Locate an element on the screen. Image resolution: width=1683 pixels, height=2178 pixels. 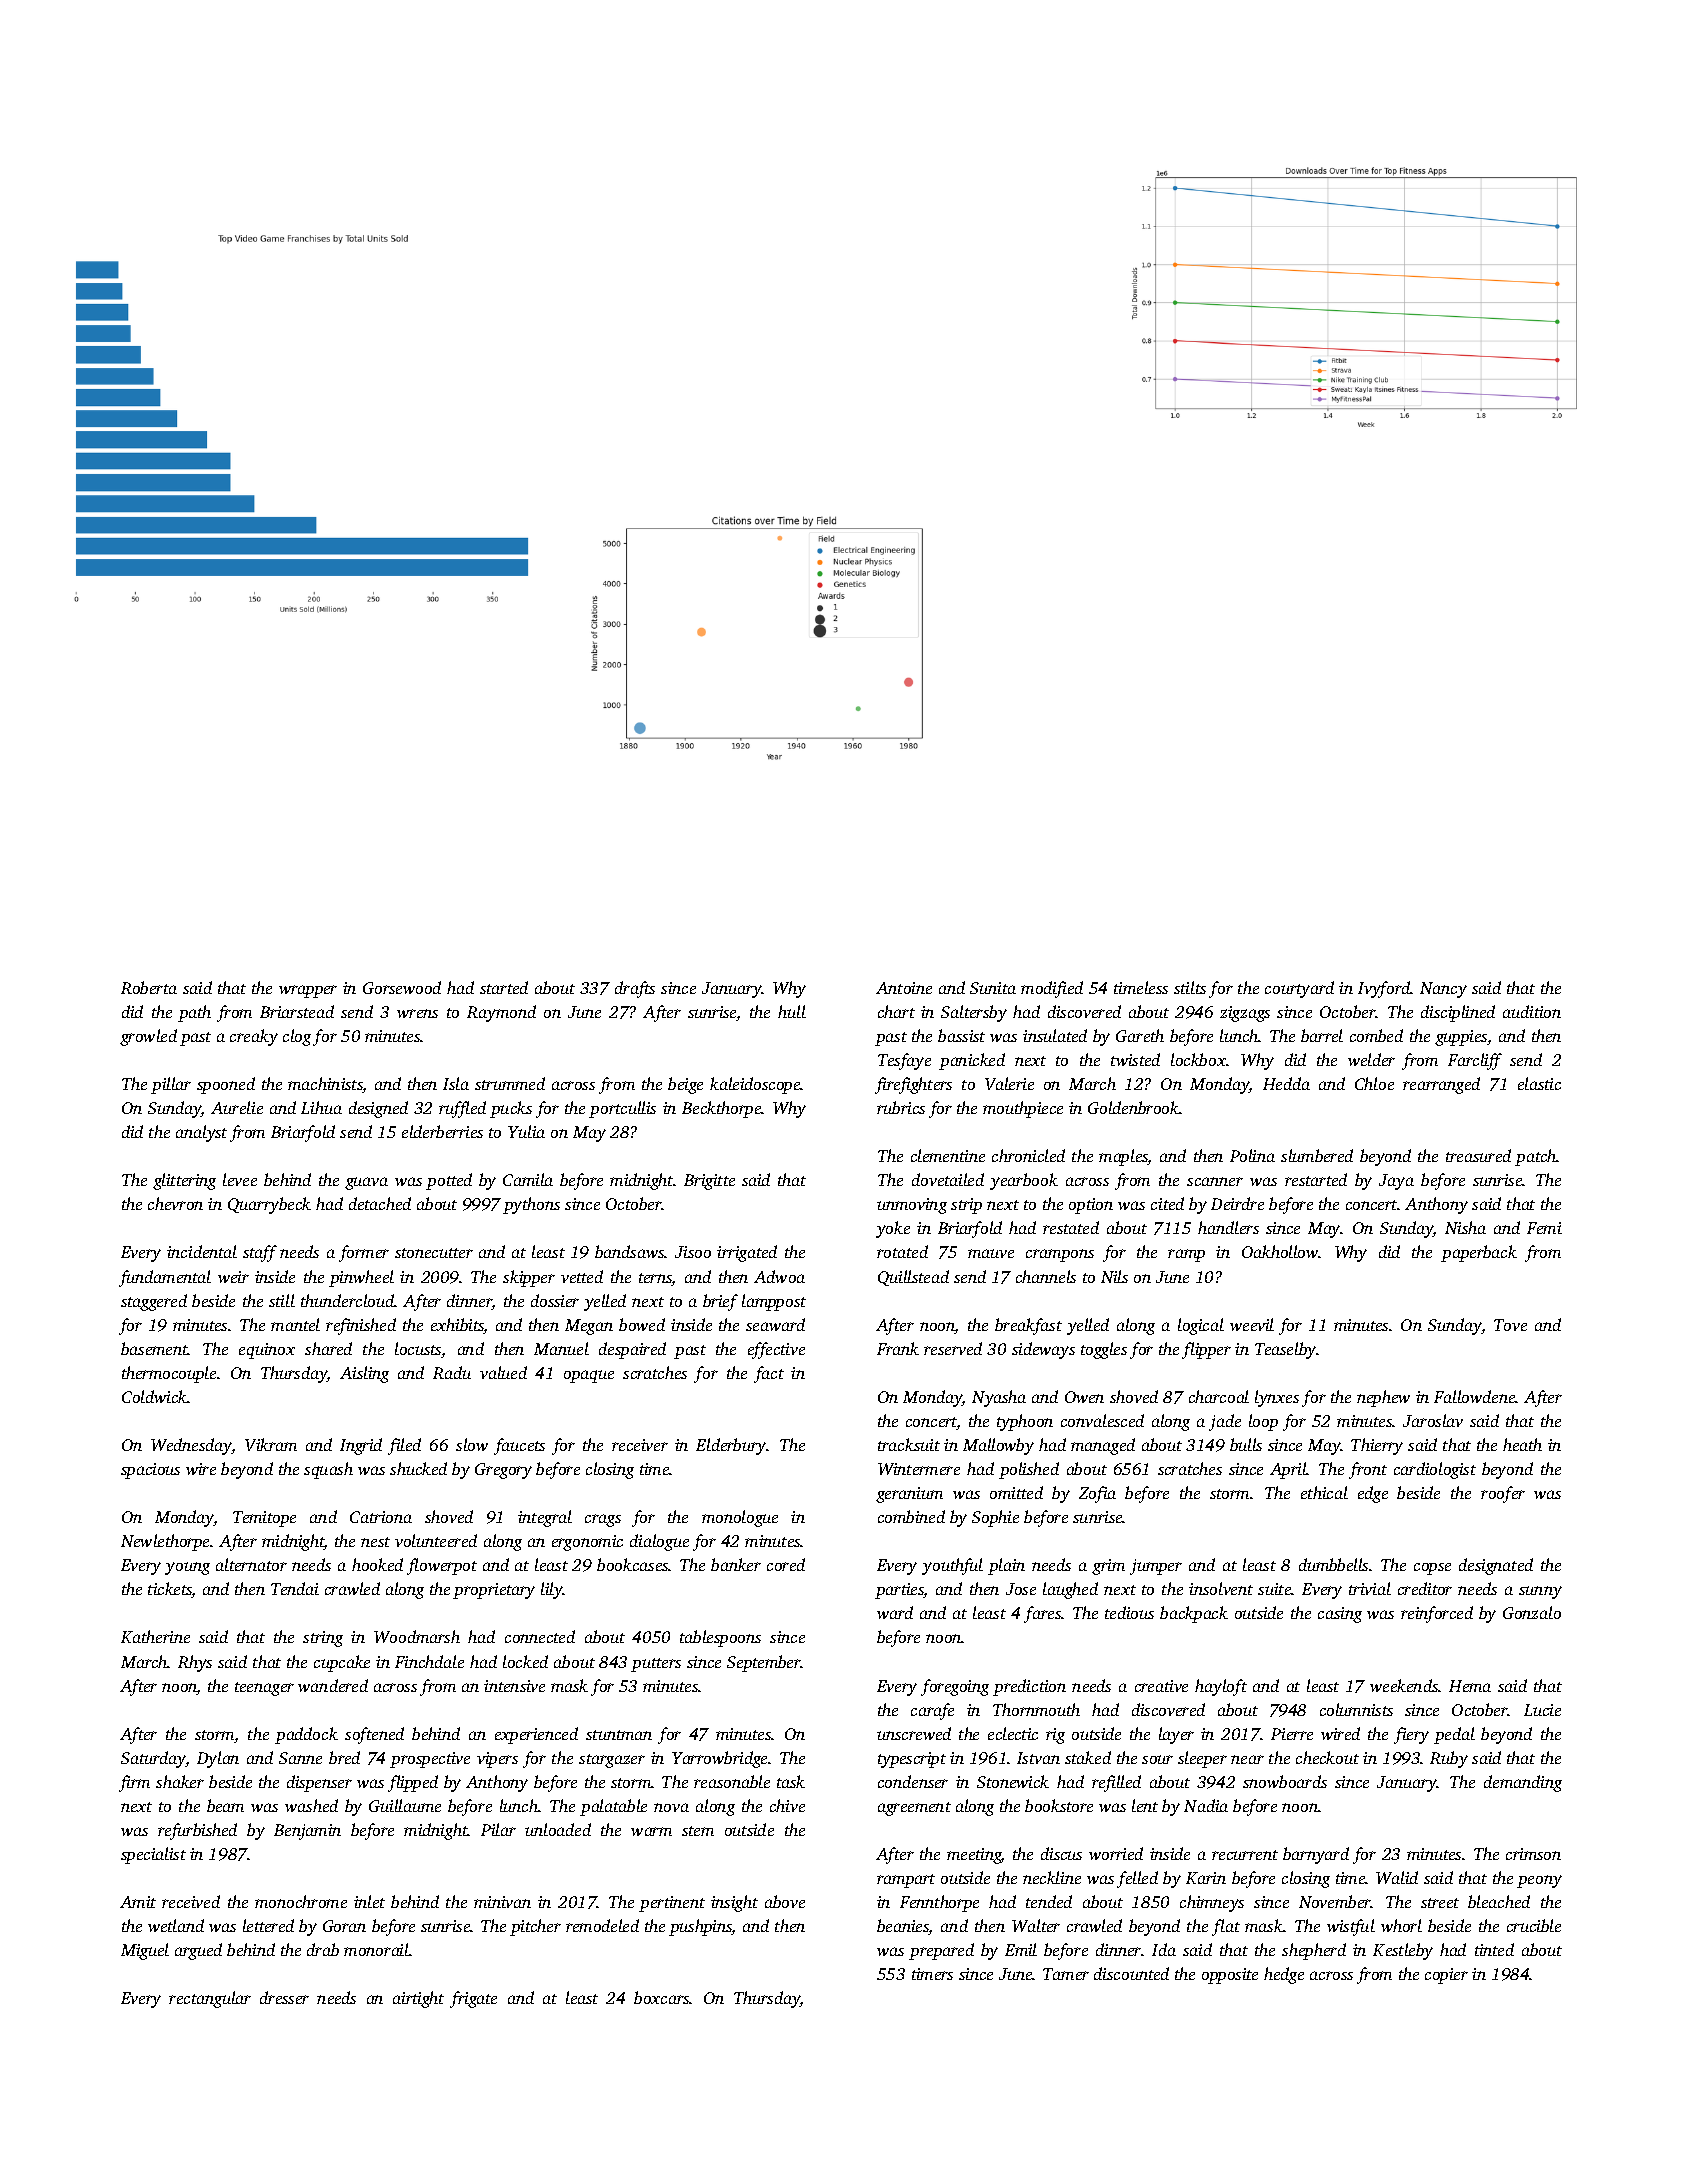
wrapper is located at coordinates (308, 991).
